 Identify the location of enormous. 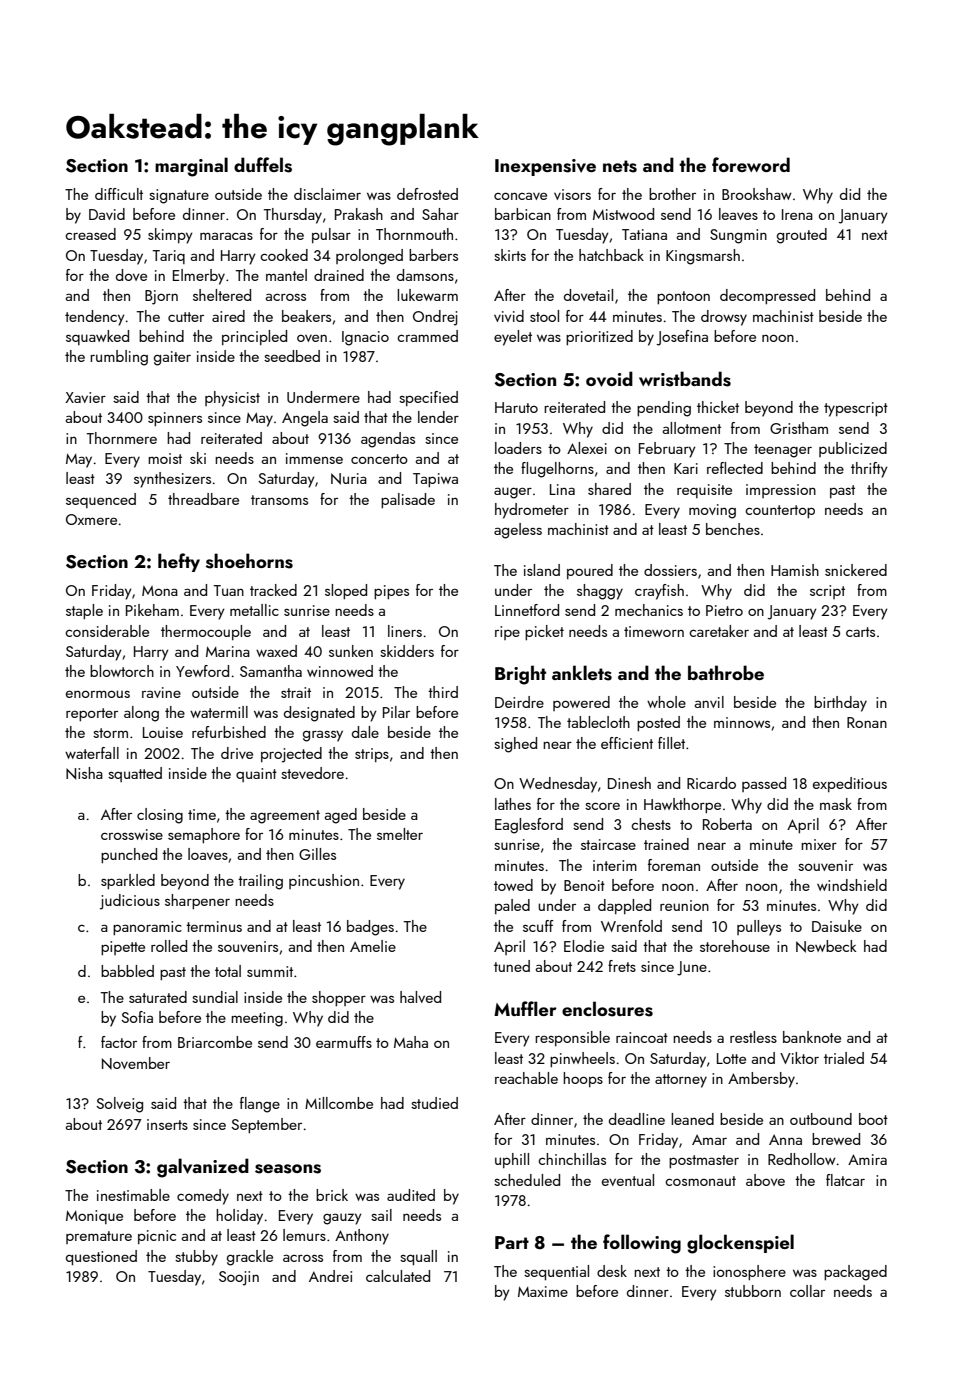
(98, 694).
